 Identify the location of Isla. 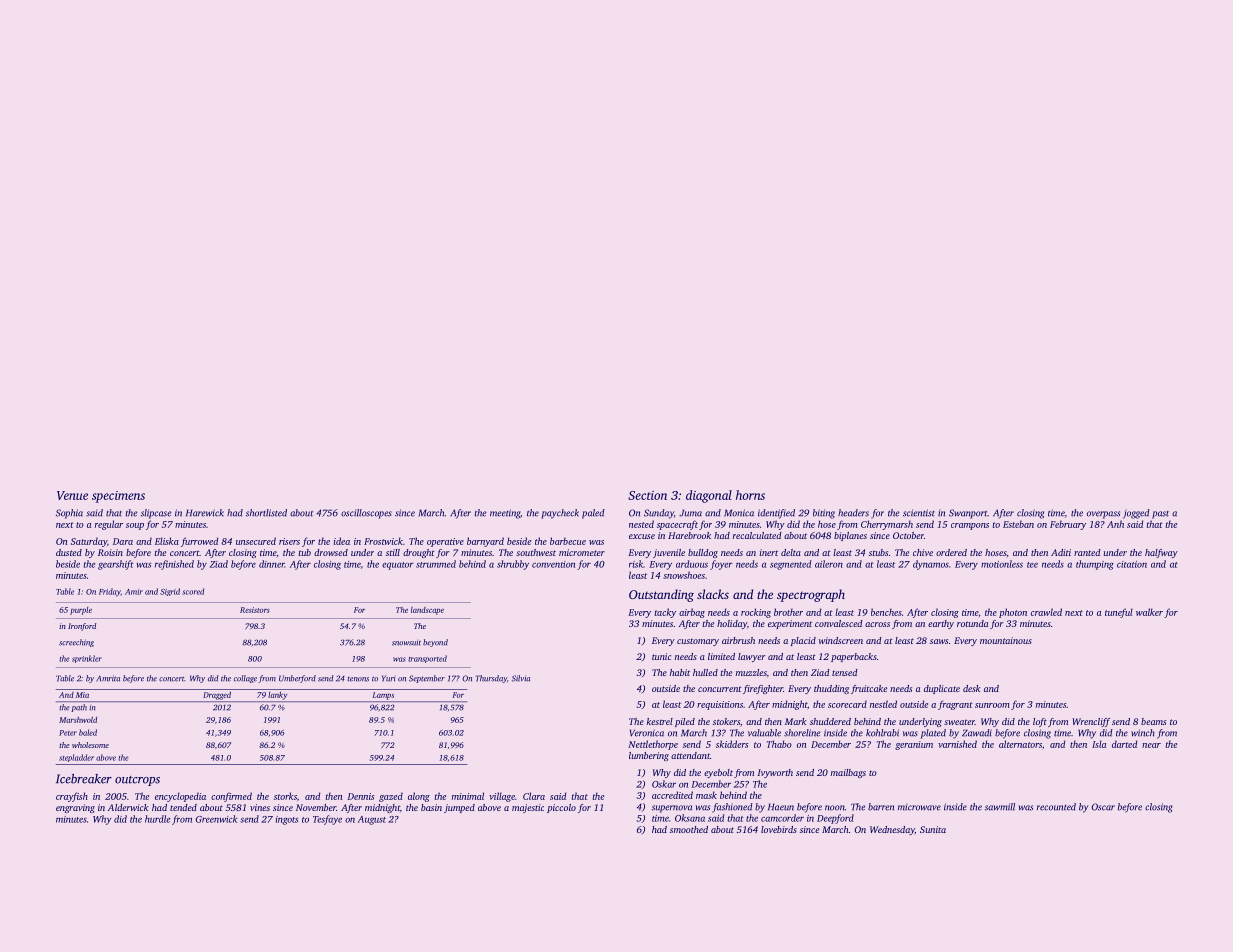
(1099, 744).
